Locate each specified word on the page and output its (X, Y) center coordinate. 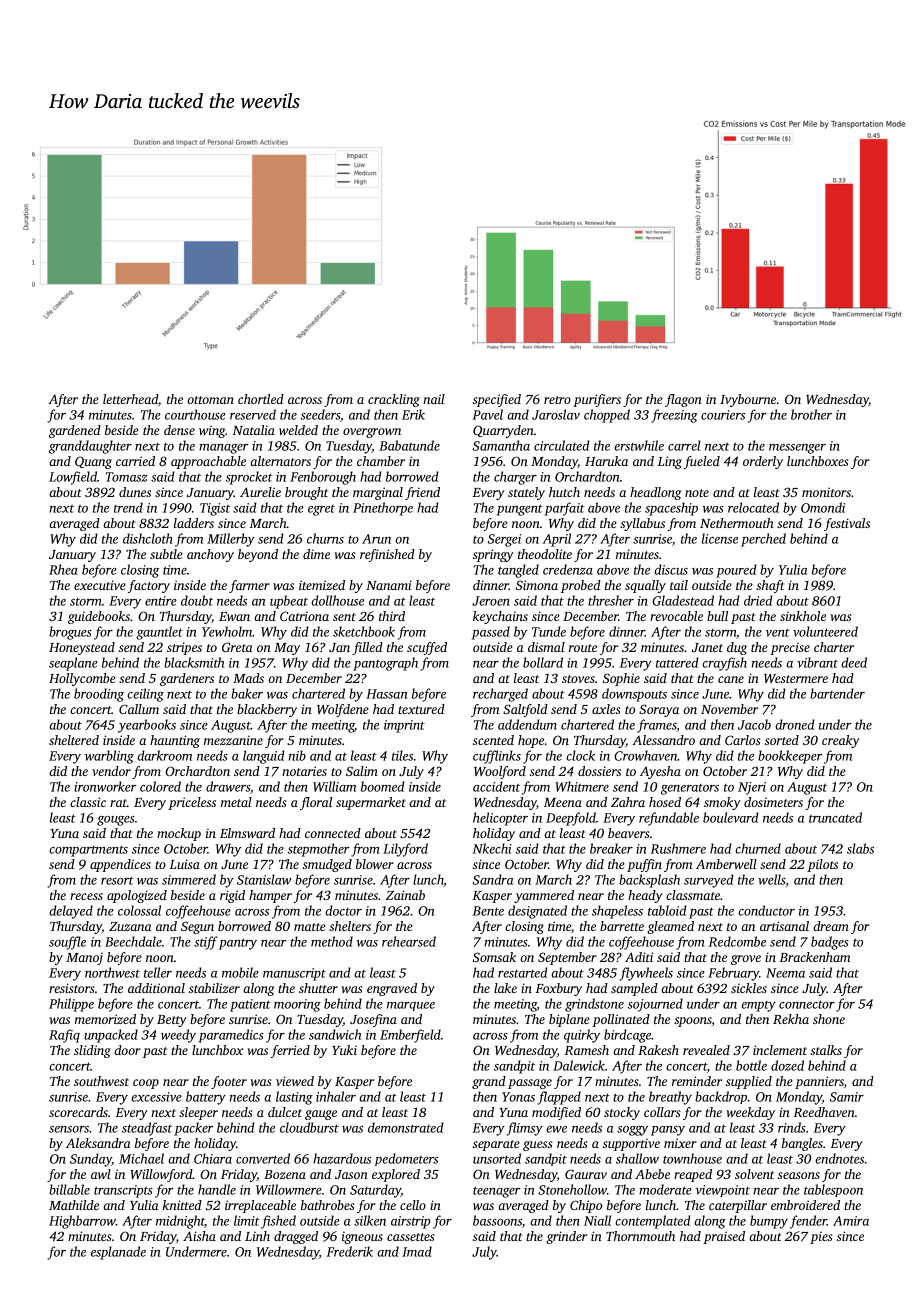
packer (193, 1129)
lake (505, 988)
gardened (75, 431)
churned (758, 848)
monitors (826, 492)
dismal (546, 647)
